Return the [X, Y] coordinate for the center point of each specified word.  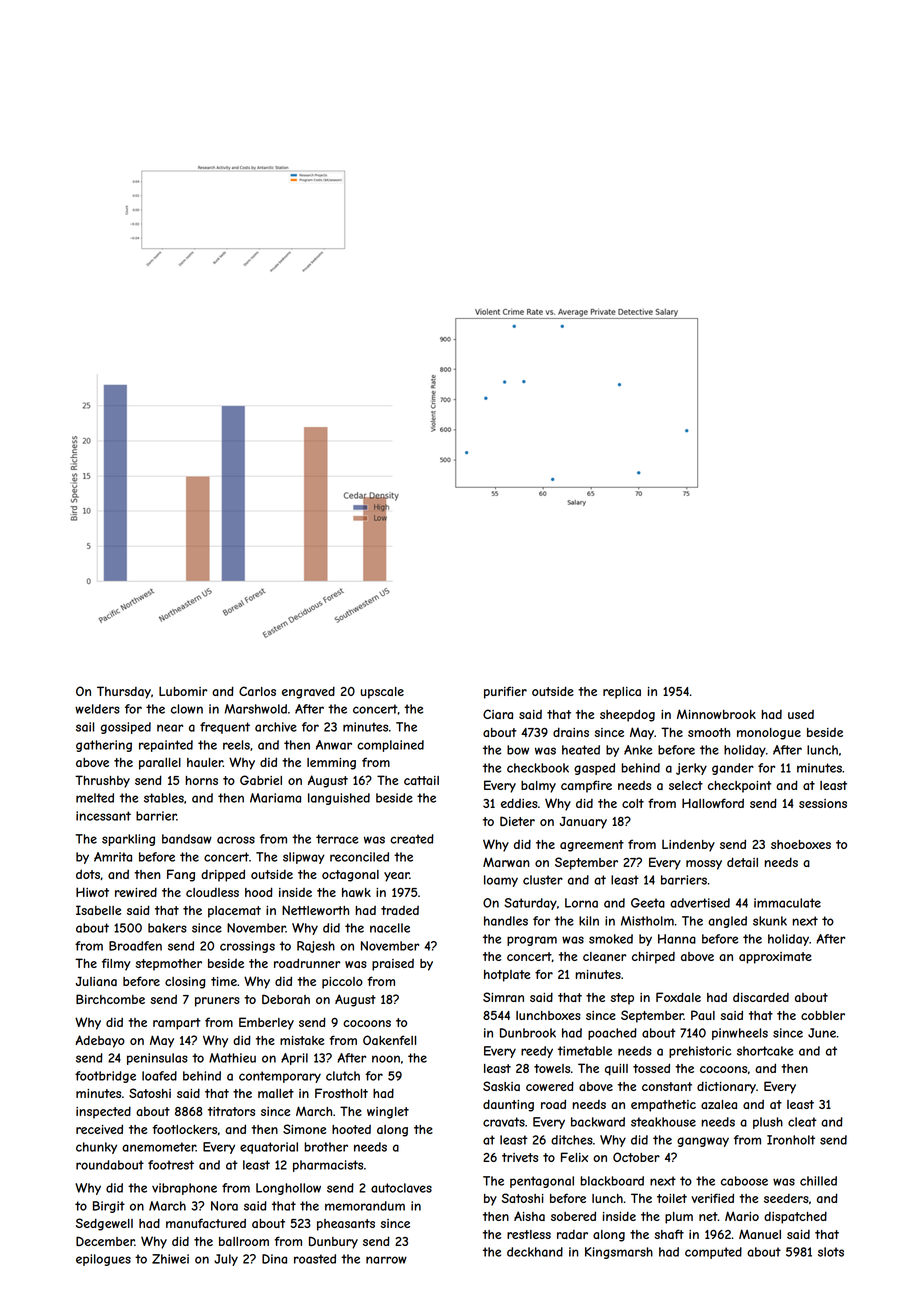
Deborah [286, 999]
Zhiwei [170, 1259]
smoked [611, 939]
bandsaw [187, 839]
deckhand [535, 1252]
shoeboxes [801, 844]
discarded [761, 997]
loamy [501, 881]
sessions [823, 803]
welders [97, 709]
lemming [331, 764]
